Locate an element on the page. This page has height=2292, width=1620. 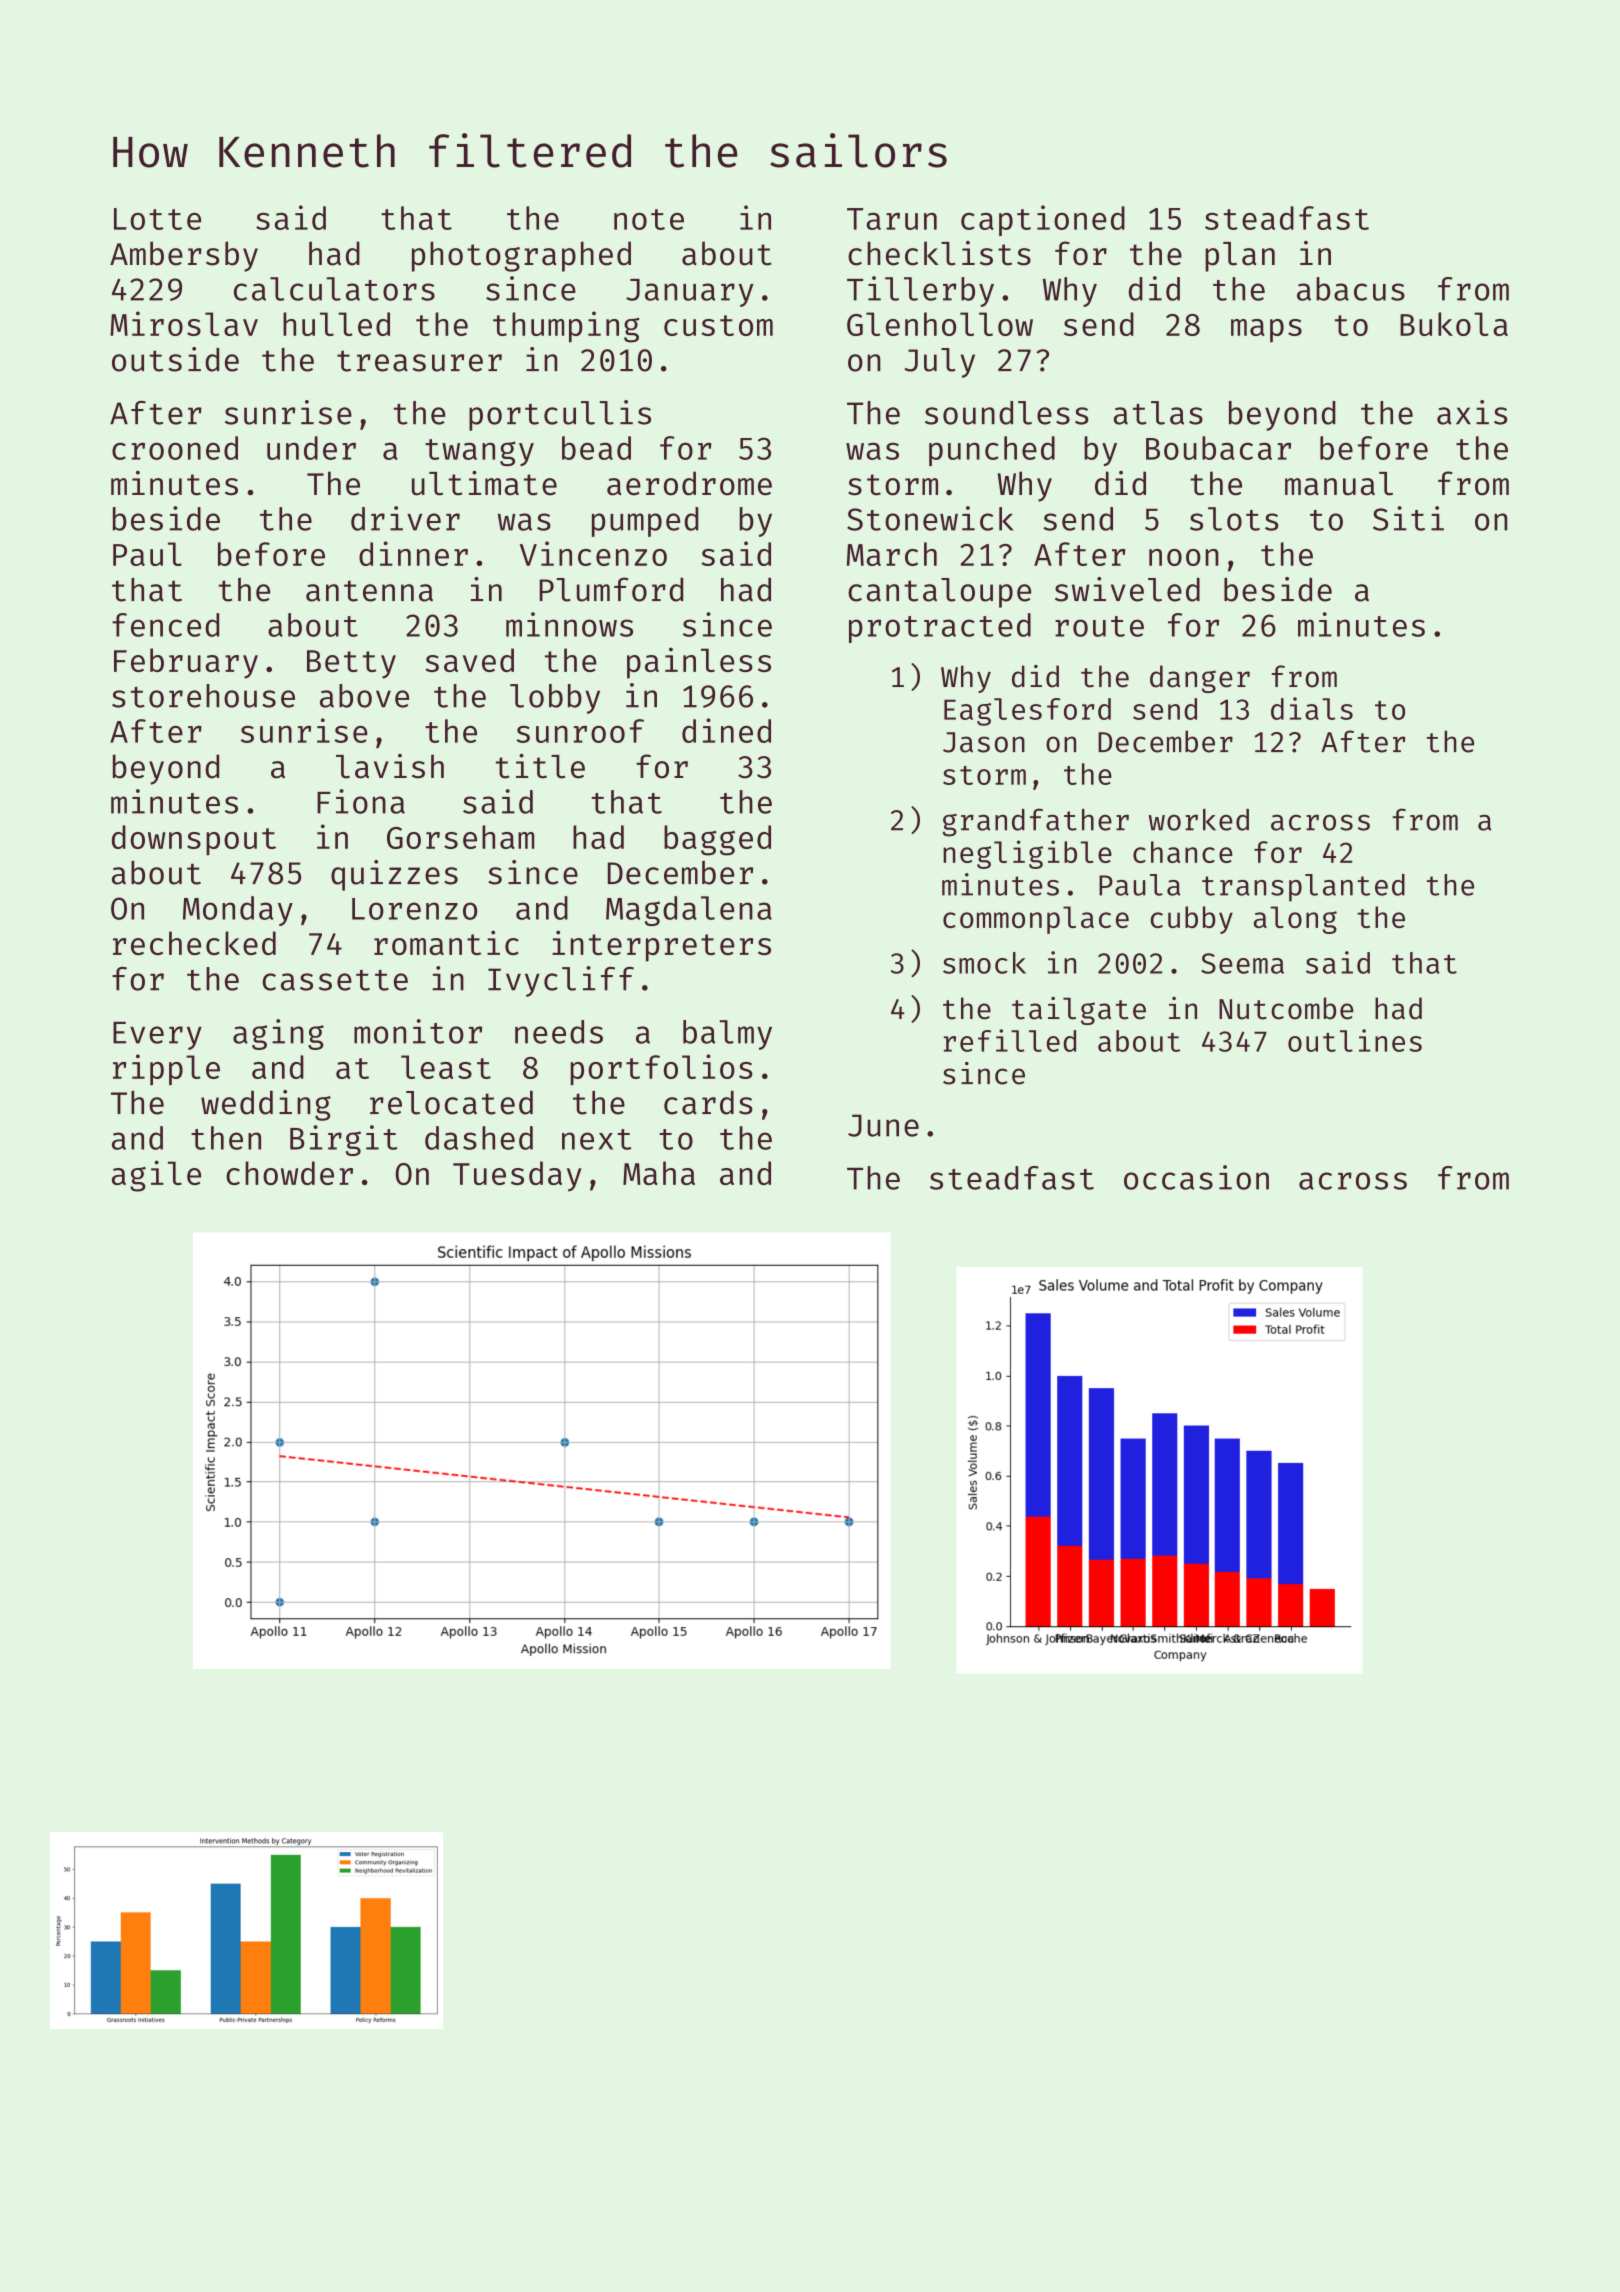
note is located at coordinates (649, 219).
